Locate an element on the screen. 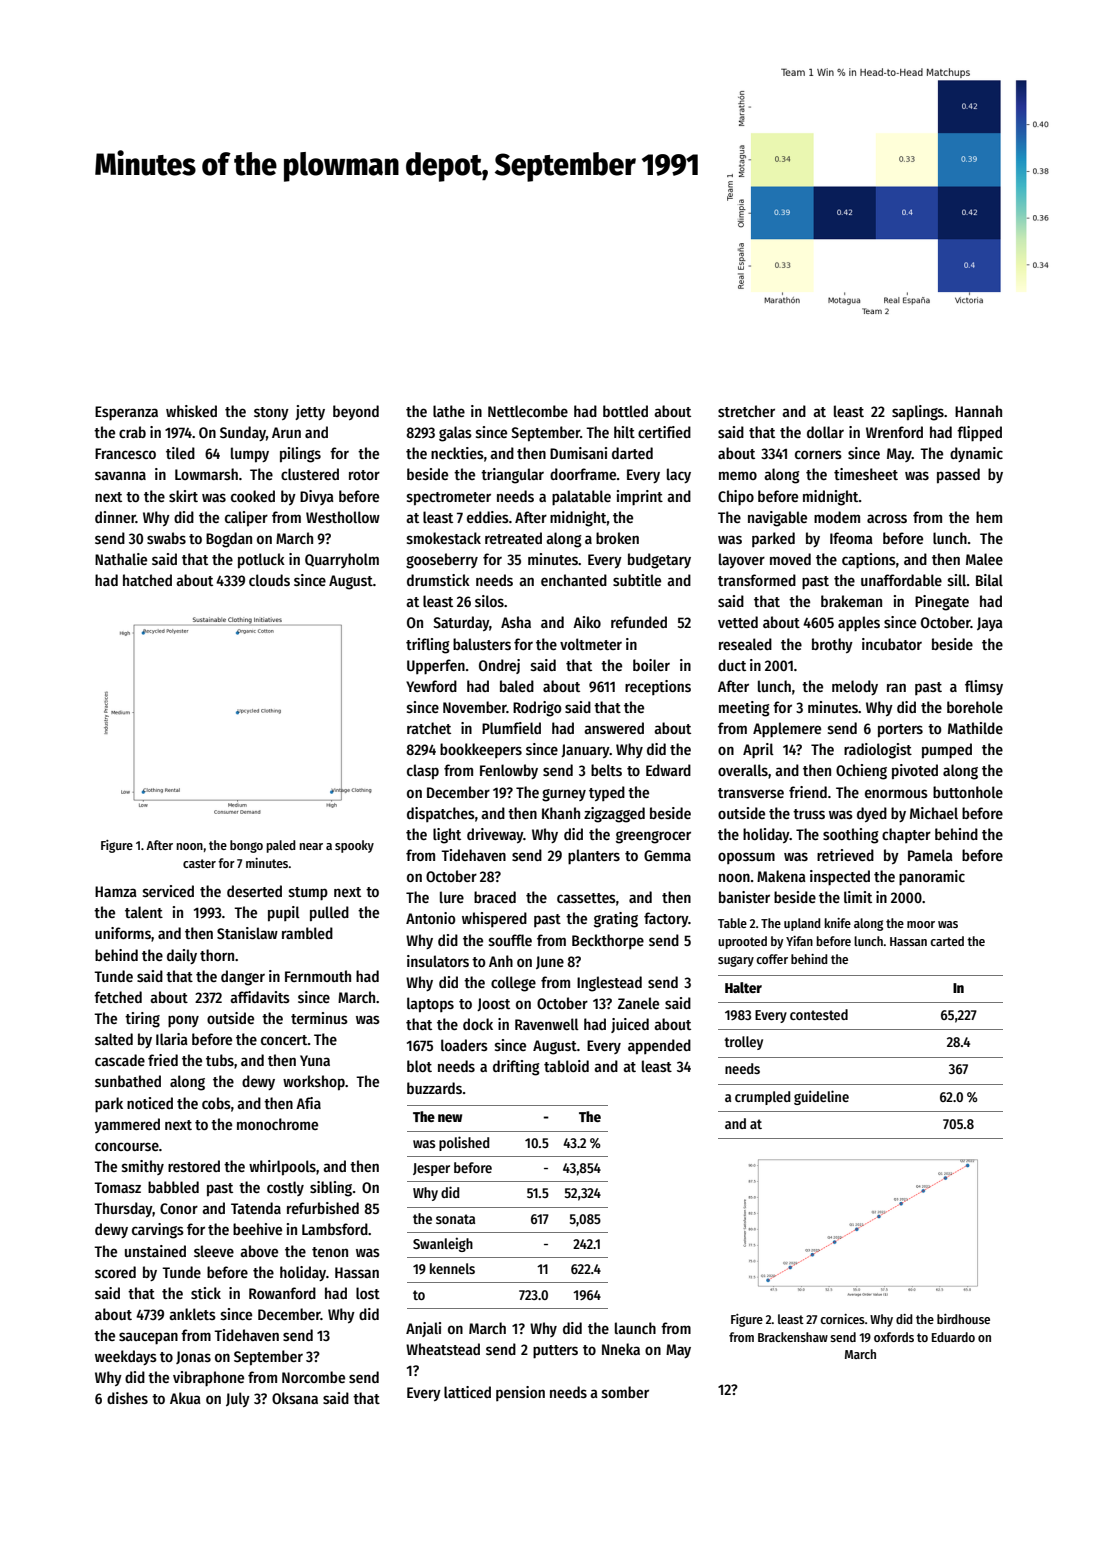 Image resolution: width=1098 pixels, height=1552 pixels. crumpled is located at coordinates (762, 1098).
